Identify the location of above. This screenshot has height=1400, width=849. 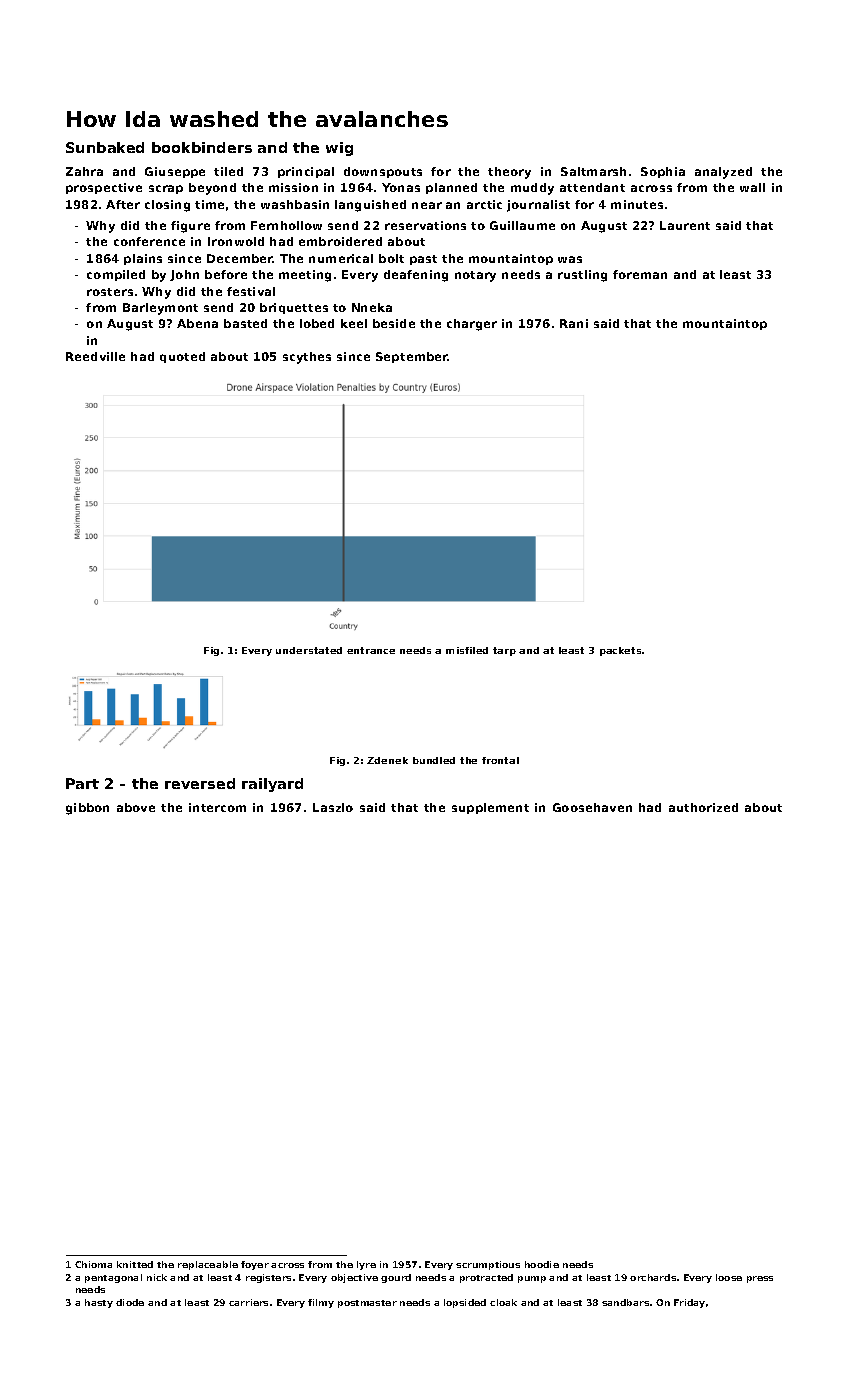
(136, 807).
